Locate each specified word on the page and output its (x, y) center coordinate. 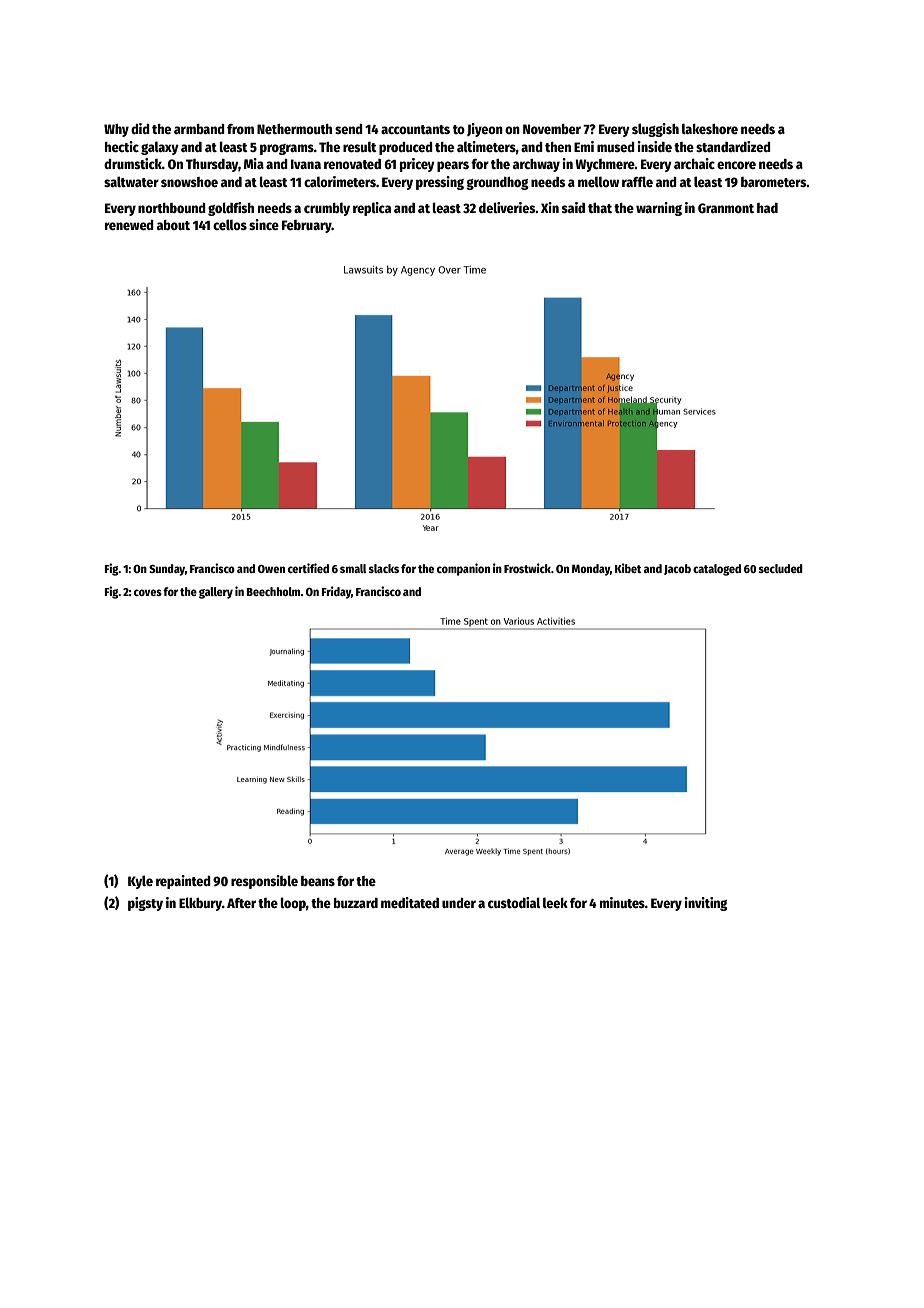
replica (372, 209)
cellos (230, 224)
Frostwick (527, 568)
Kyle (140, 882)
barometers (774, 182)
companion (463, 569)
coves (148, 592)
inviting (705, 904)
